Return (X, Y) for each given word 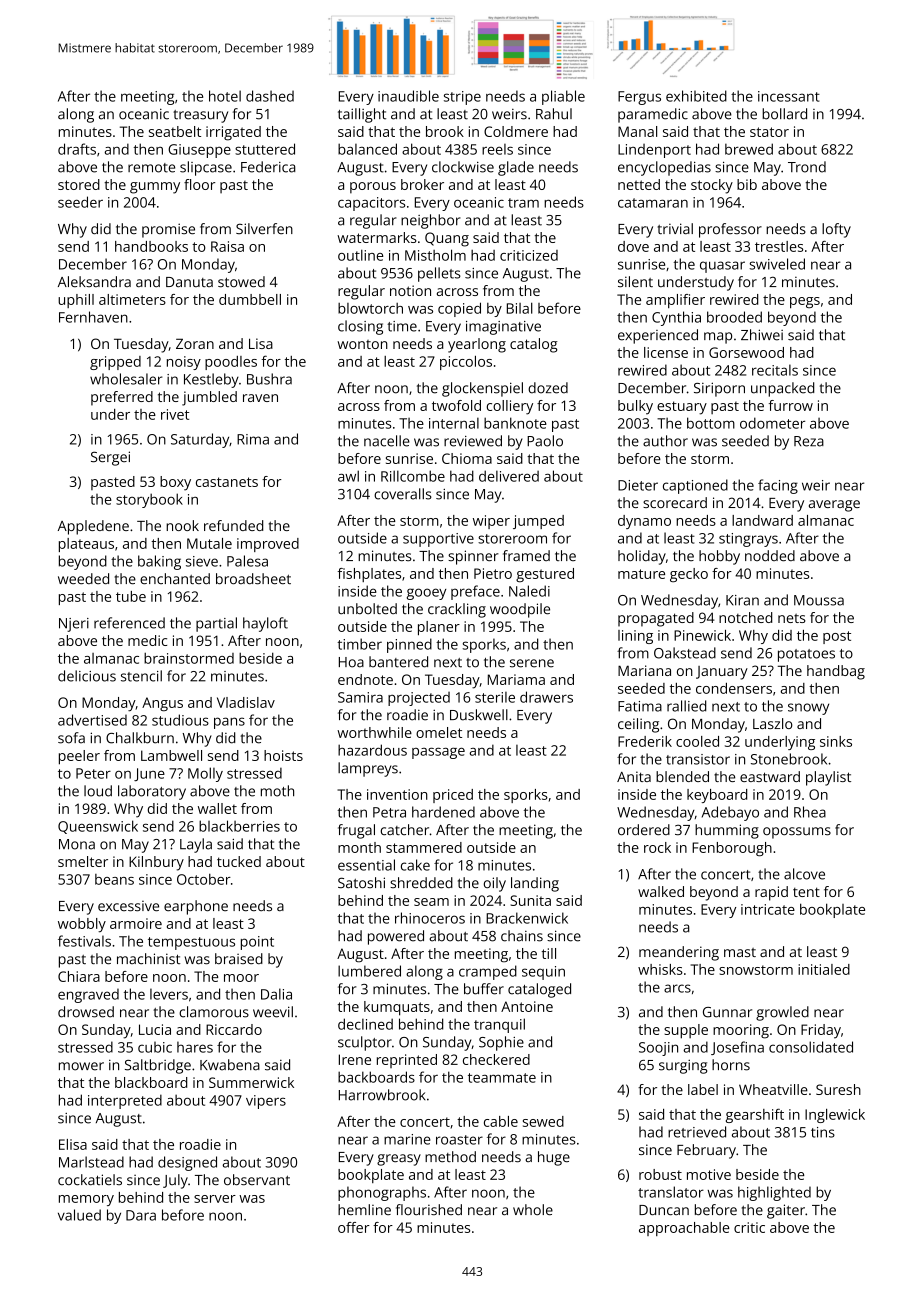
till (549, 953)
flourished (429, 1210)
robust (660, 1174)
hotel (225, 96)
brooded (734, 317)
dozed (548, 388)
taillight (362, 115)
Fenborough (732, 849)
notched (745, 617)
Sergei (110, 458)
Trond (807, 167)
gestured (545, 575)
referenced (129, 623)
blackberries (239, 826)
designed (187, 1163)
